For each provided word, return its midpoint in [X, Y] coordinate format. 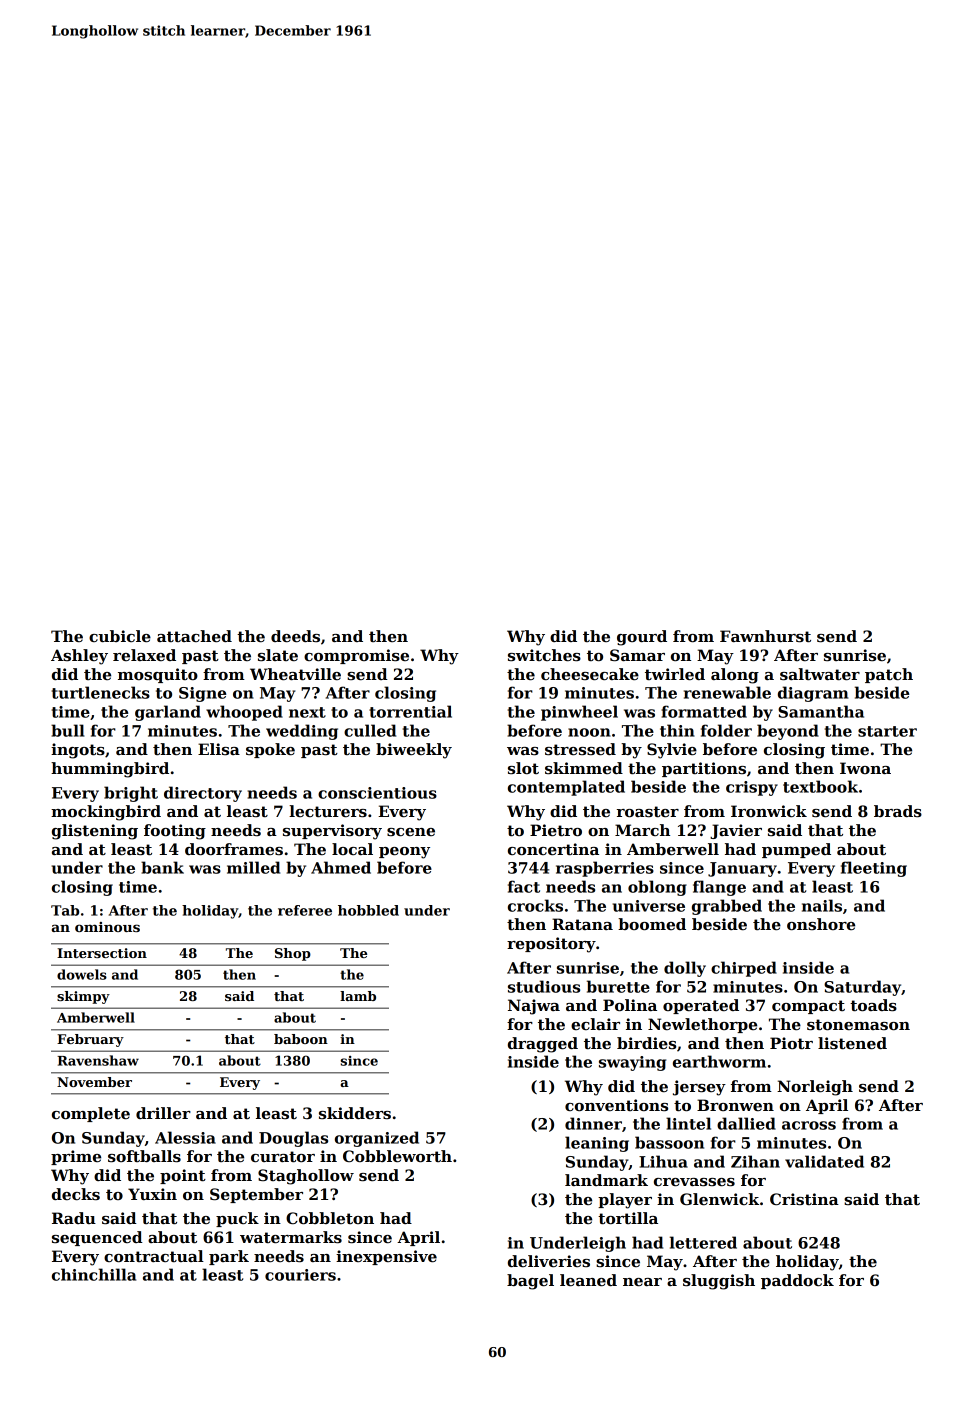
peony [404, 853]
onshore [821, 924]
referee [305, 910]
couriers [300, 1275]
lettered [703, 1242]
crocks [535, 905]
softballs [144, 1156]
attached [194, 636]
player [625, 1201]
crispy [752, 788]
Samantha [821, 711]
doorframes [234, 849]
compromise [356, 656]
